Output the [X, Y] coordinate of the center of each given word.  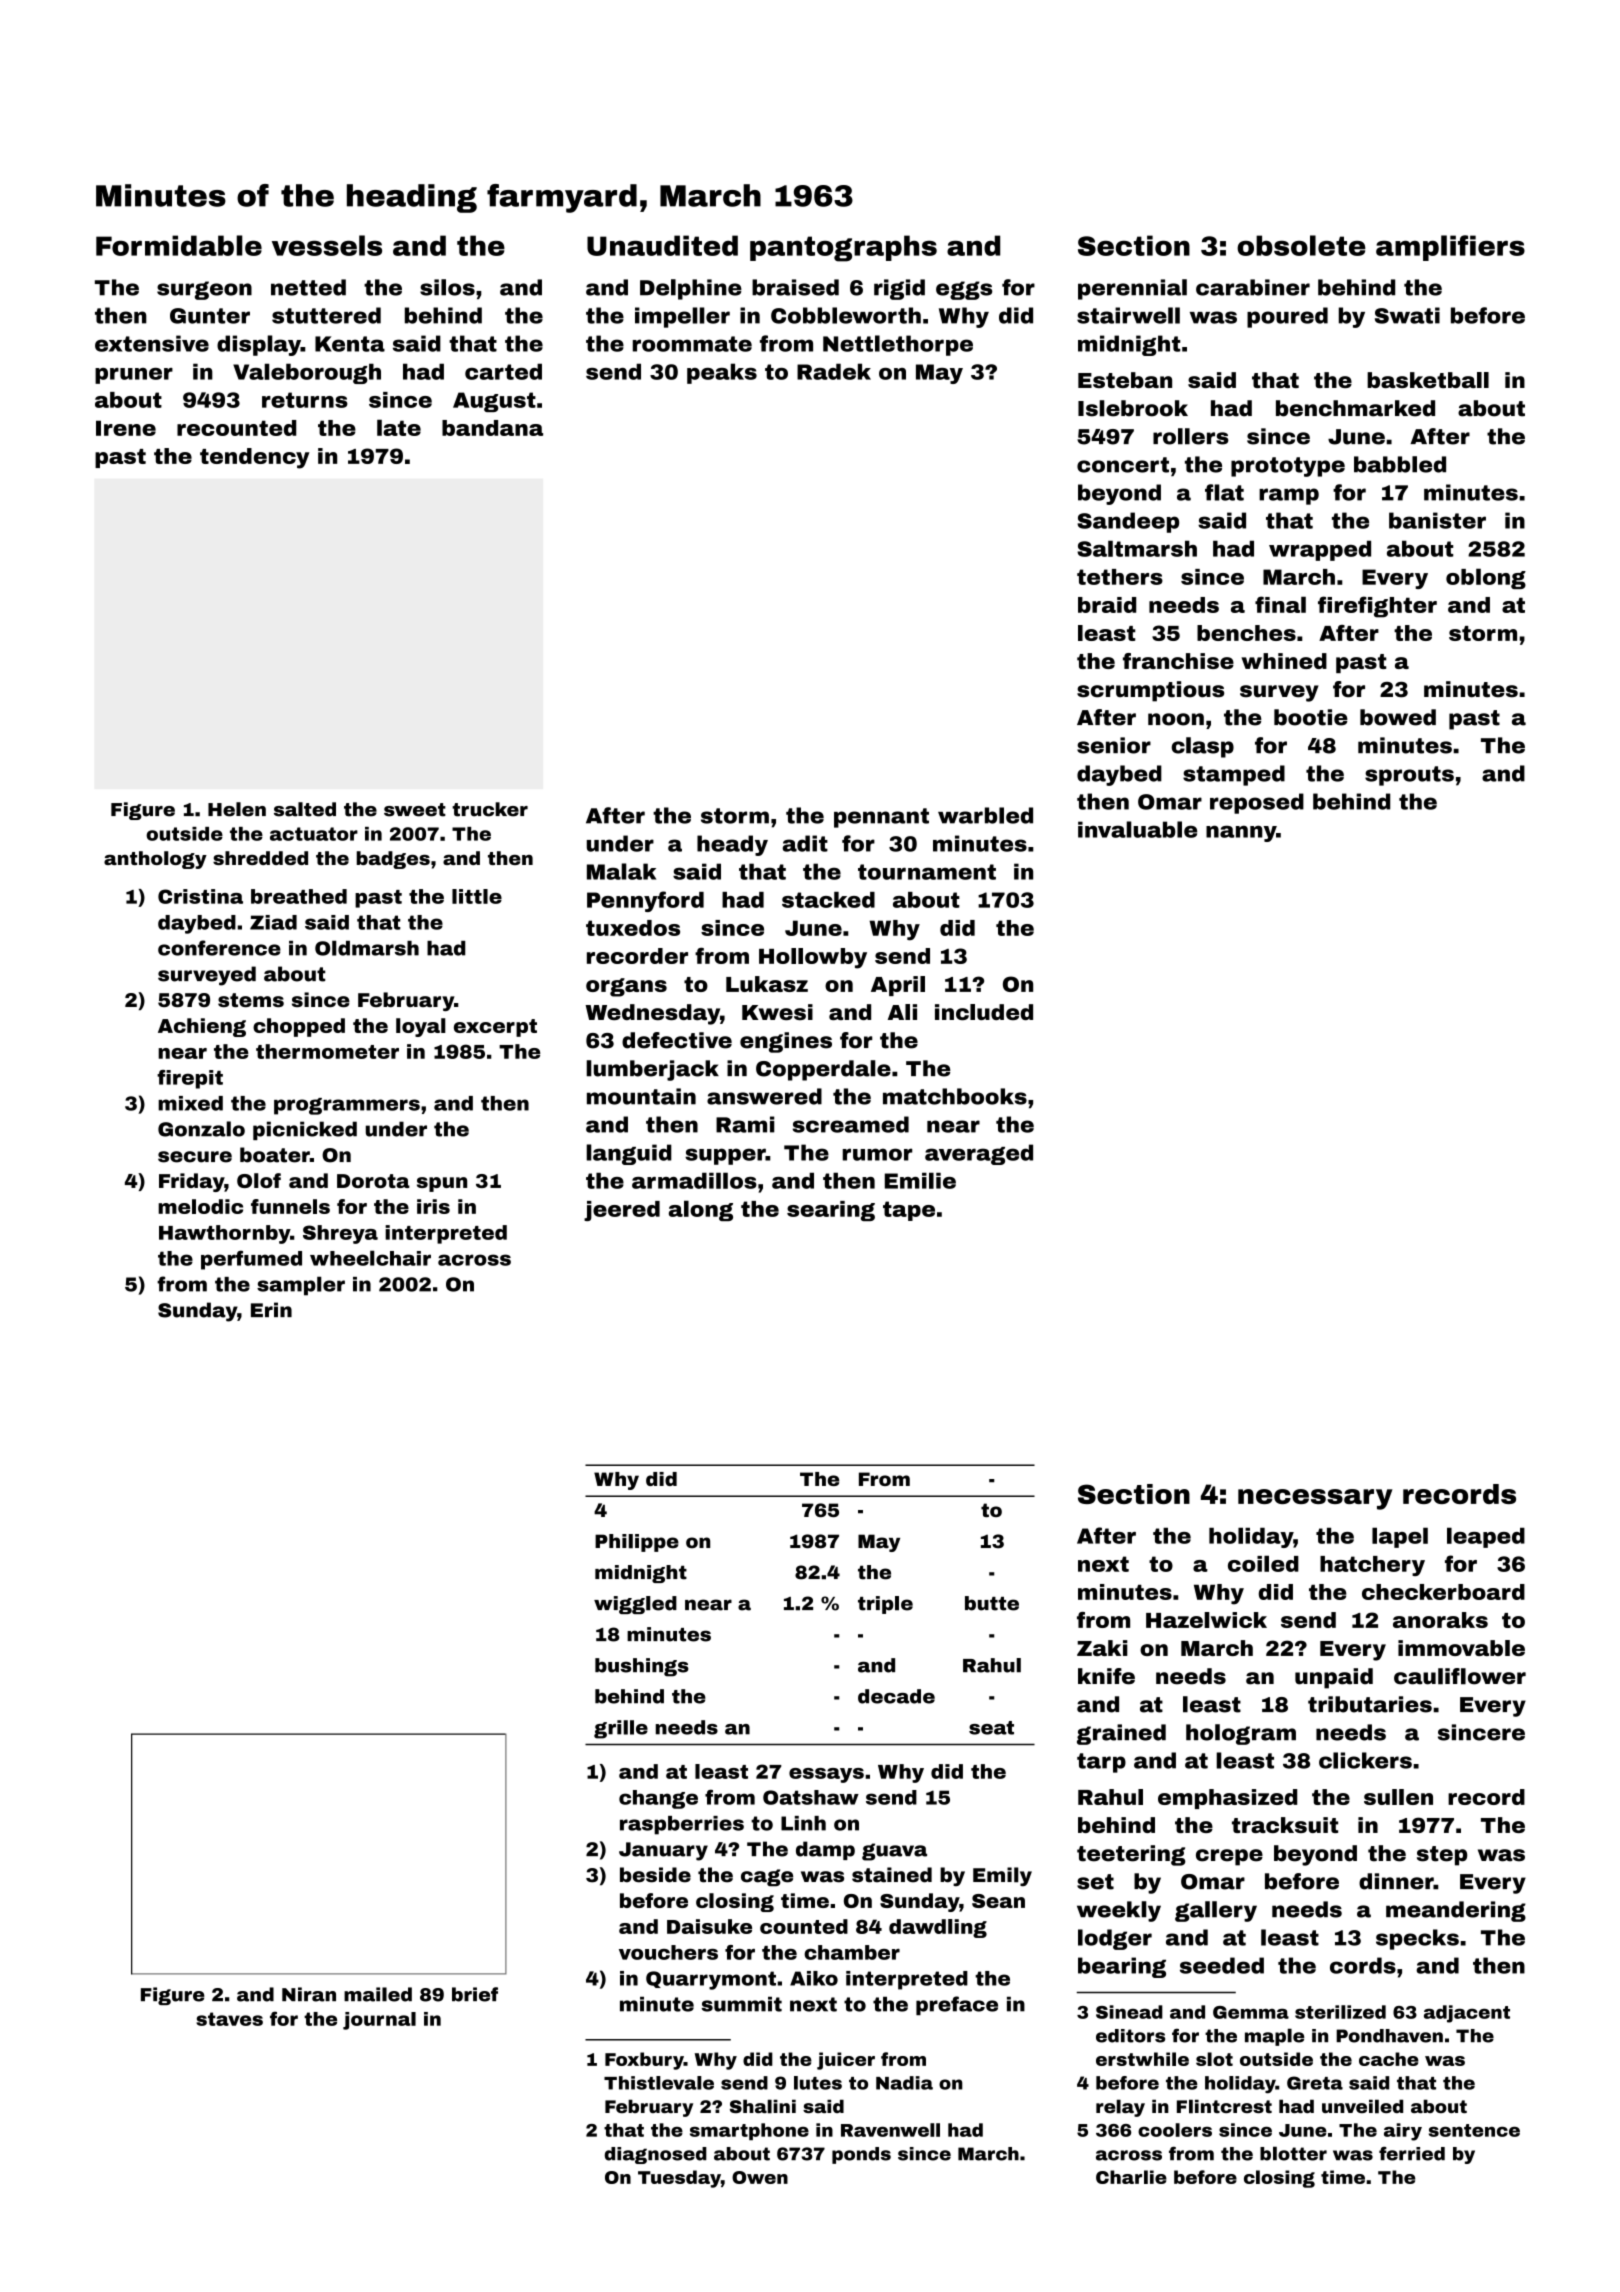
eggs [964, 290]
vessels [327, 245]
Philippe [637, 1543]
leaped [1486, 1537]
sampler [301, 1286]
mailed [378, 1994]
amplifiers [1450, 248]
